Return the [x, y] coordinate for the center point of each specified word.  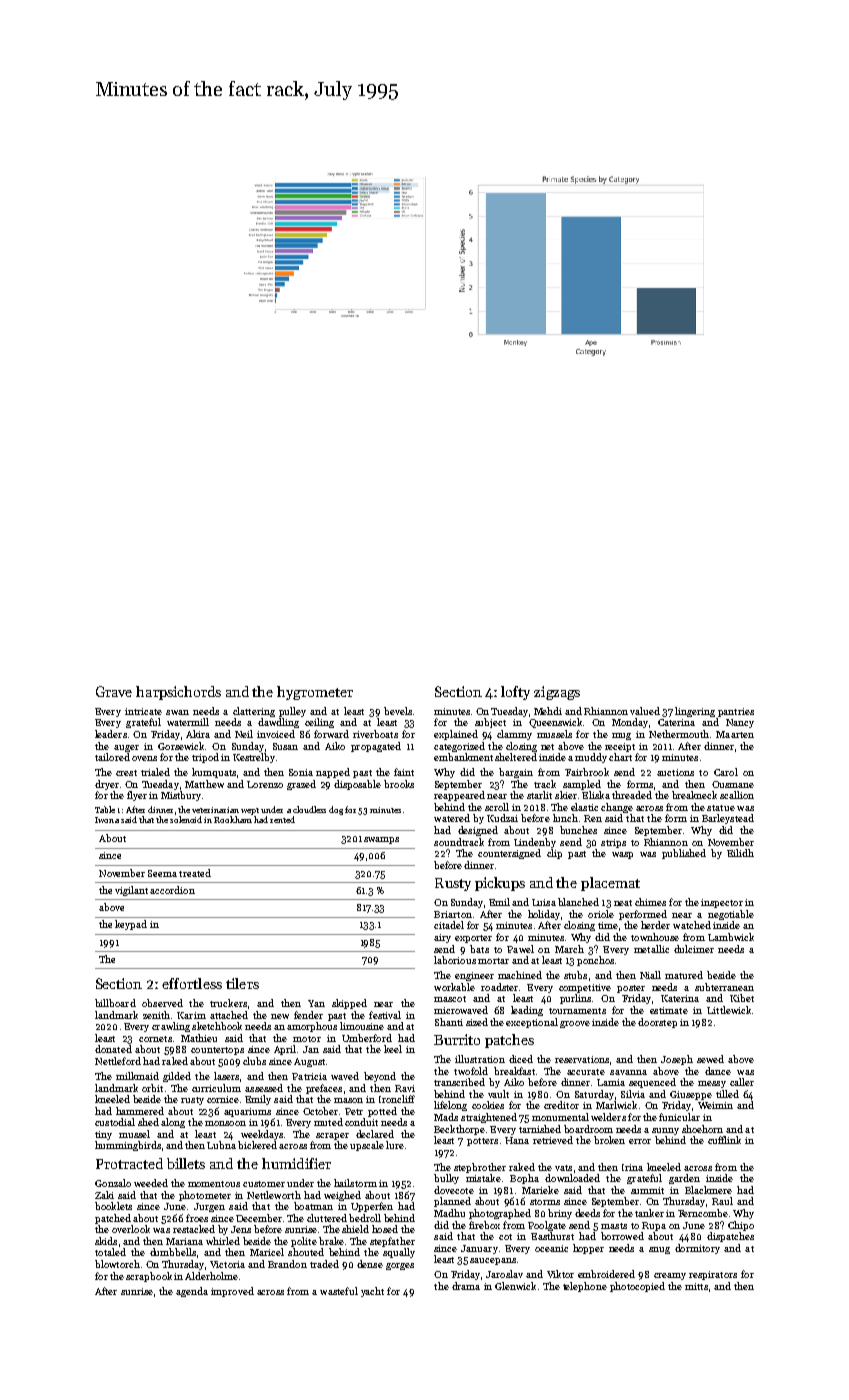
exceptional [532, 1023]
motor [307, 1039]
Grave [114, 691]
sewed [710, 1059]
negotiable [731, 915]
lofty [515, 693]
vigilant [131, 891]
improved [232, 1292]
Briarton [453, 914]
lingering [695, 712]
